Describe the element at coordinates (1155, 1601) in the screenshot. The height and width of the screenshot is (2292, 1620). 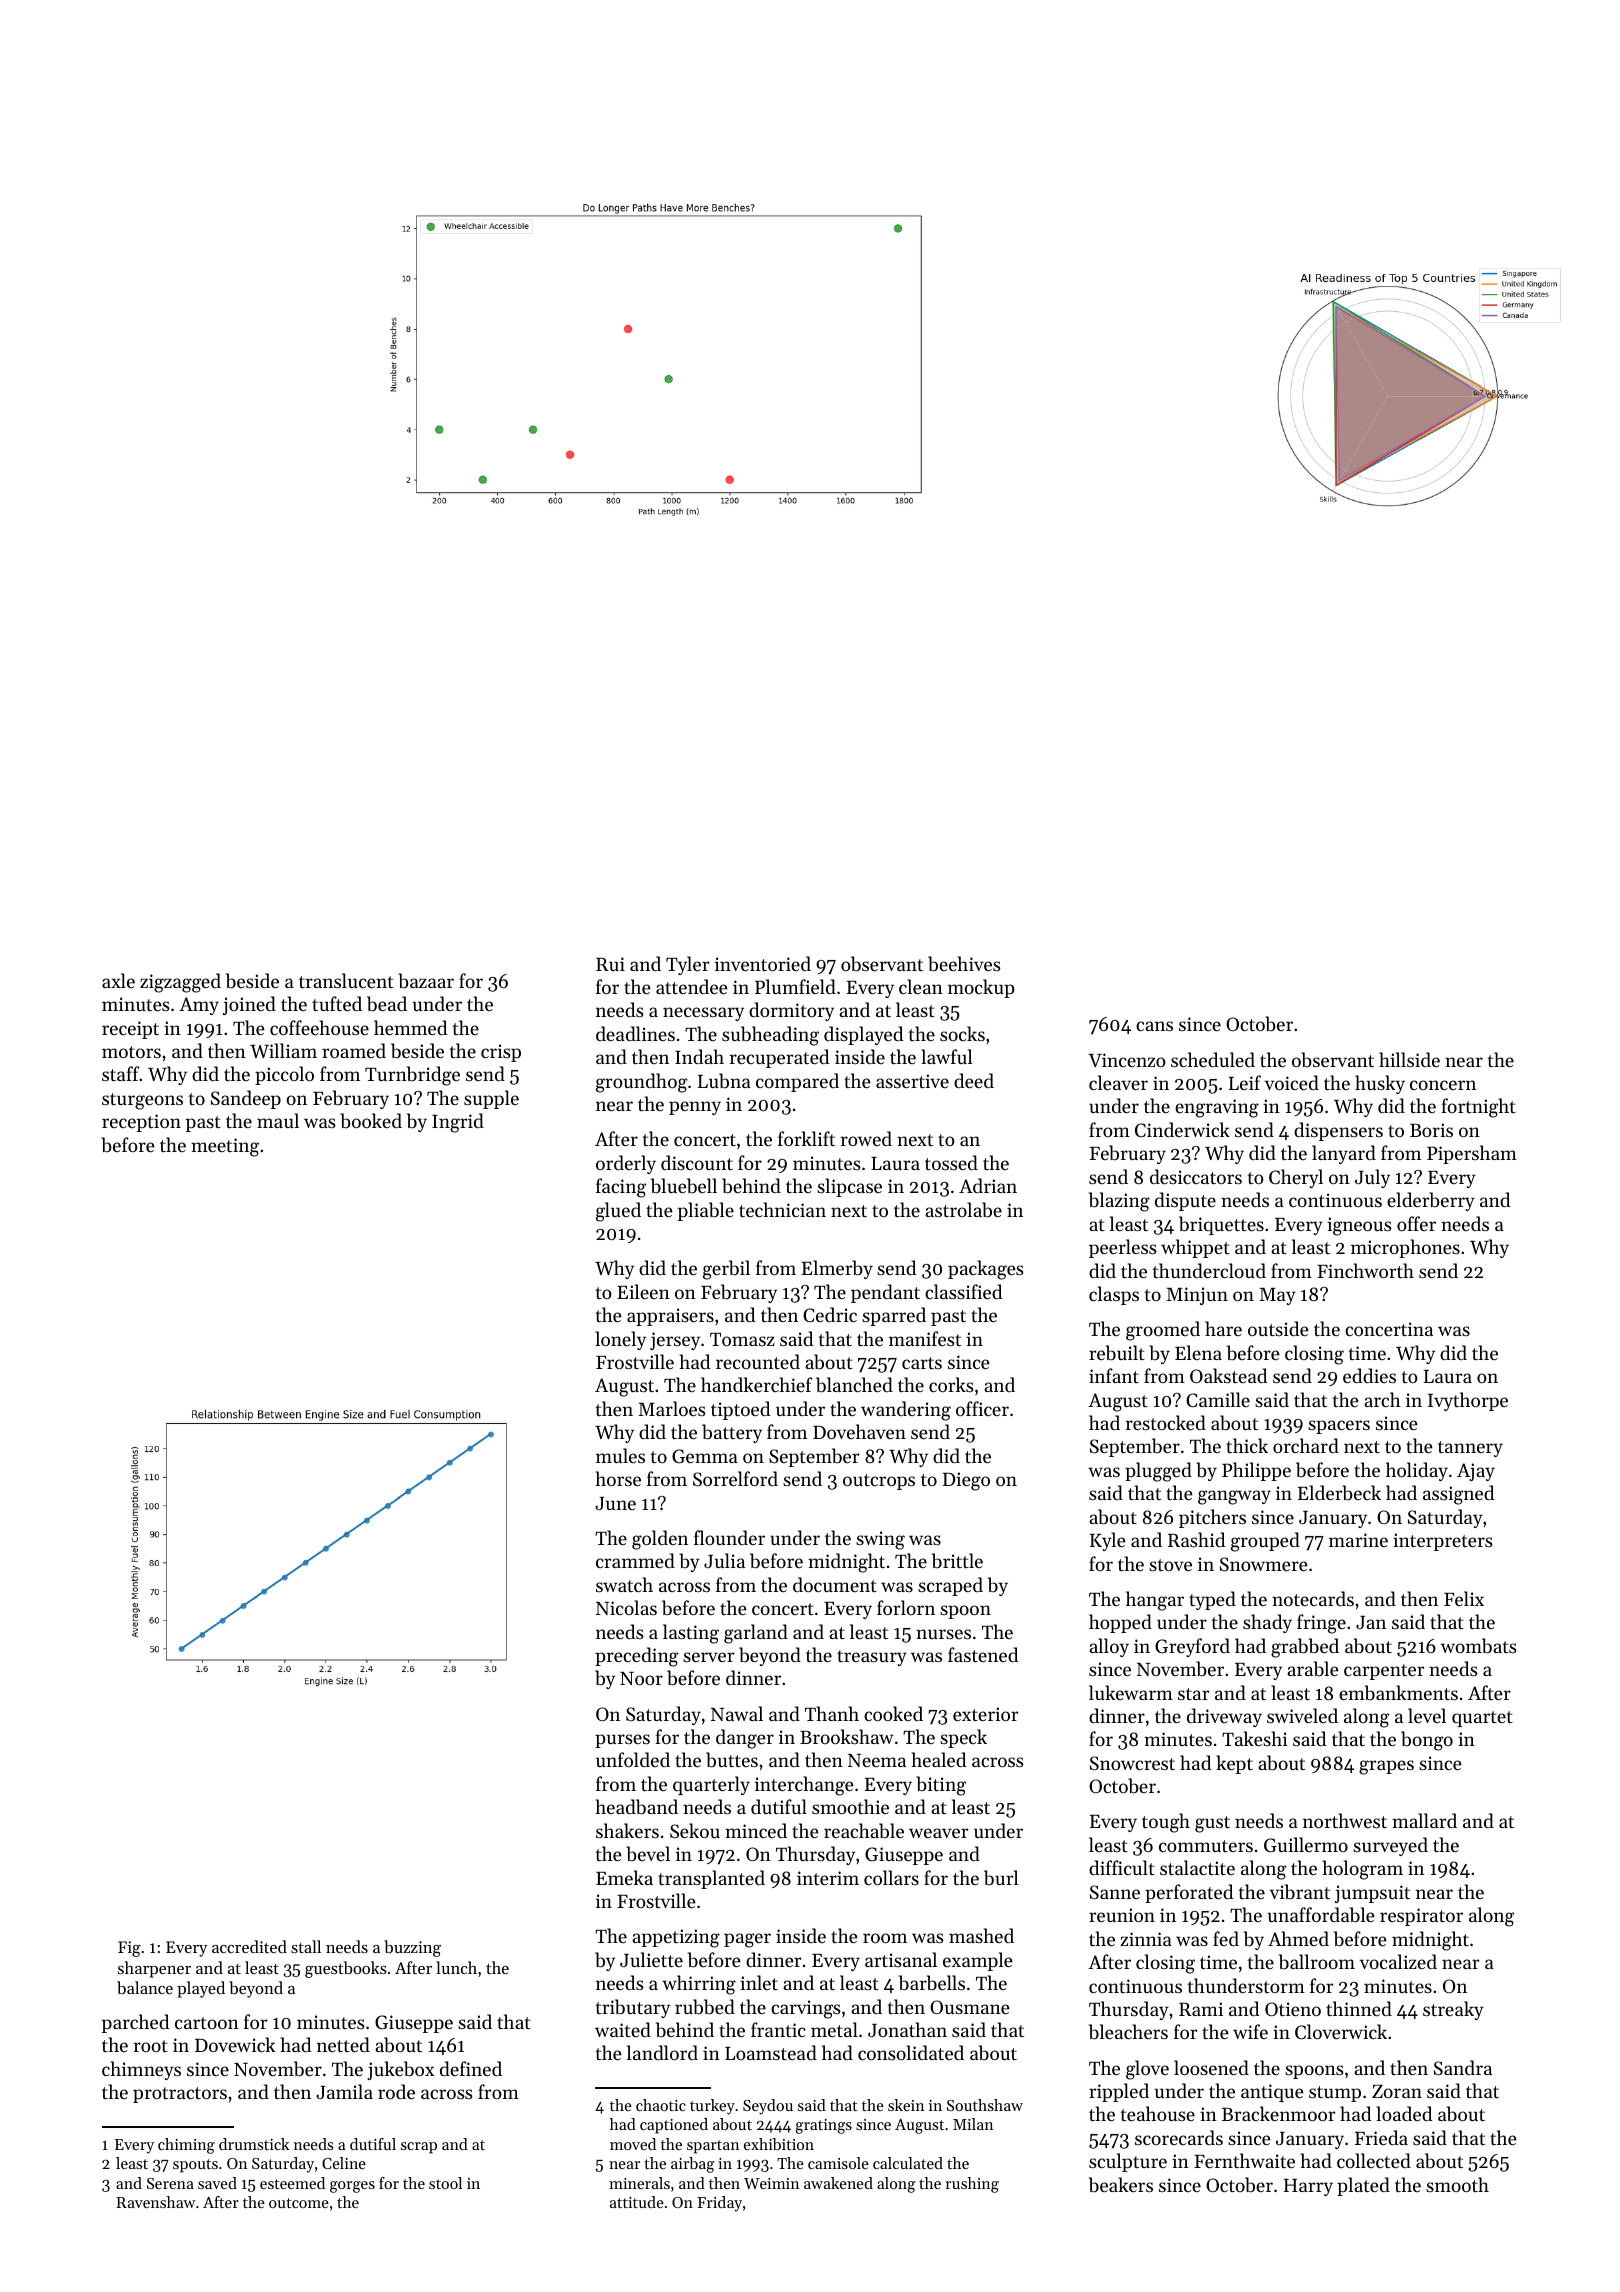
I see `hangar` at that location.
